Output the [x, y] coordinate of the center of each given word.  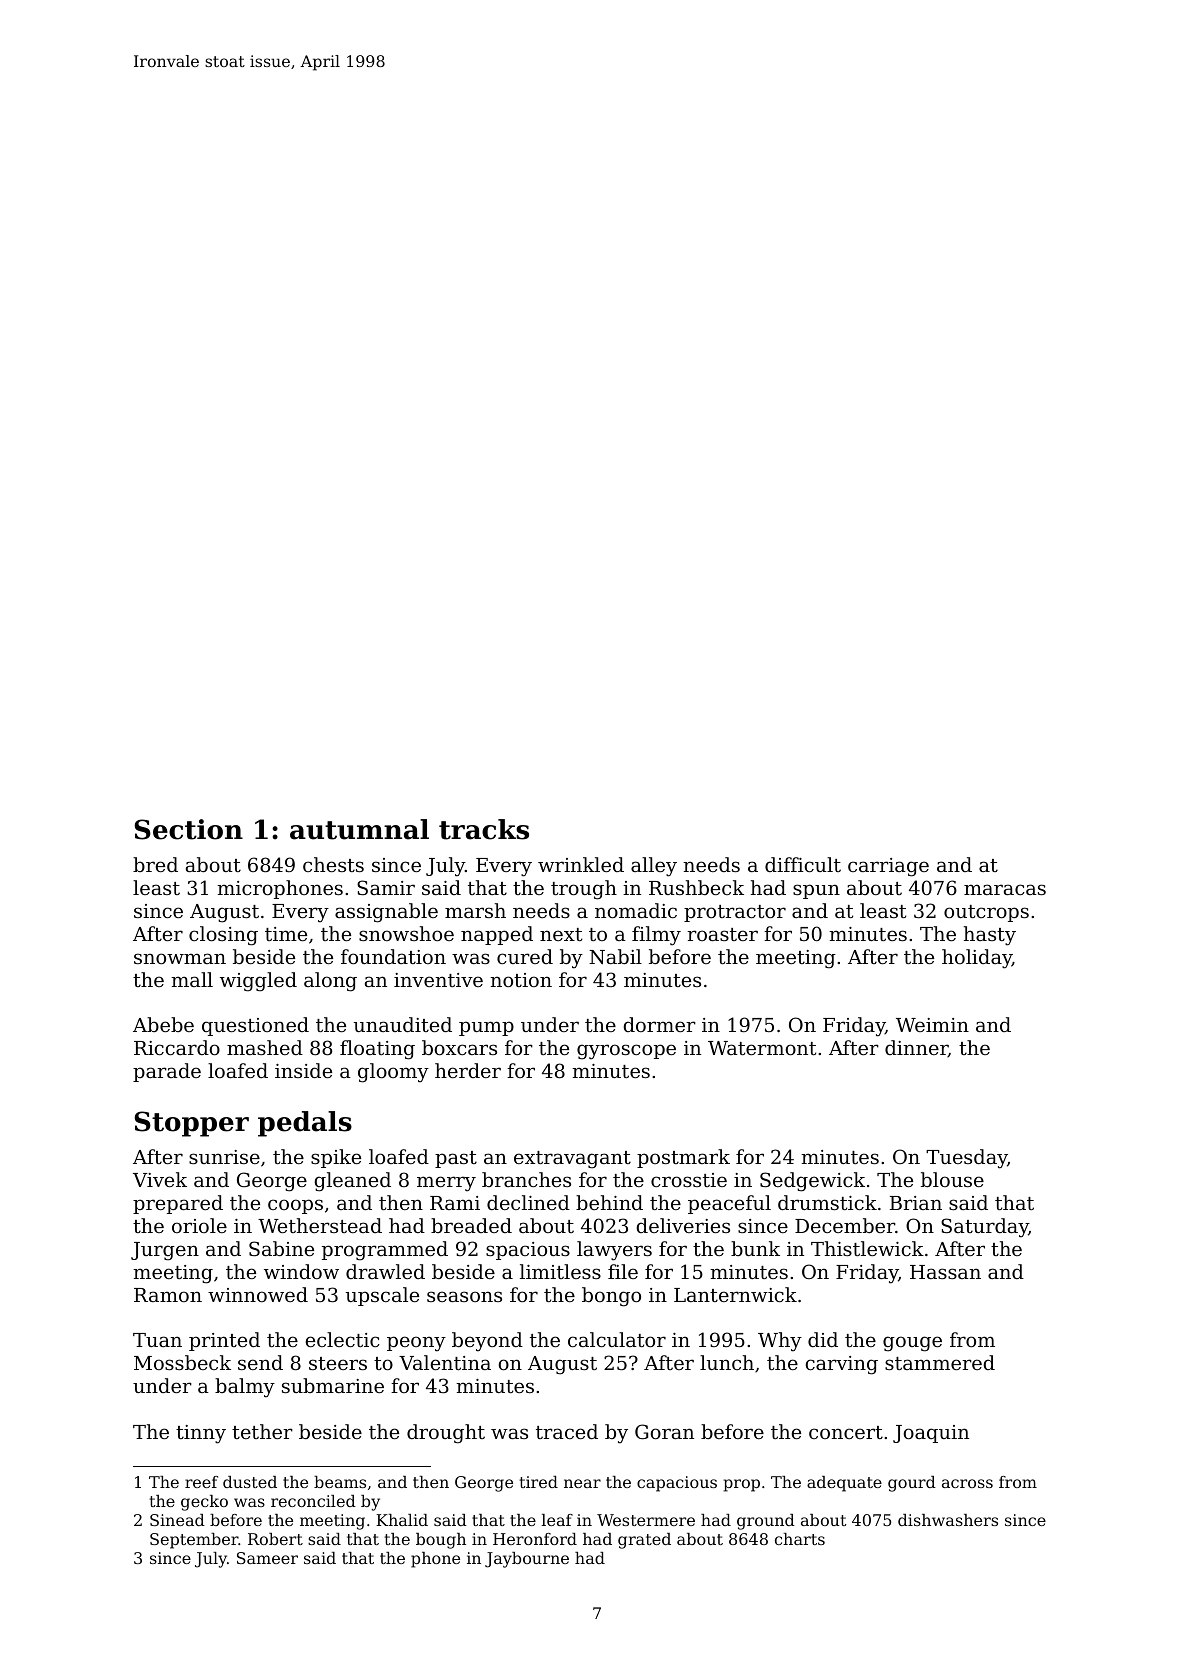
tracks [484, 829]
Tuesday [966, 1159]
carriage [888, 867]
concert [846, 1432]
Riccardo [177, 1047]
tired [538, 1482]
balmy [245, 1388]
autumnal [359, 829]
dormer [659, 1024]
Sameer [267, 1558]
